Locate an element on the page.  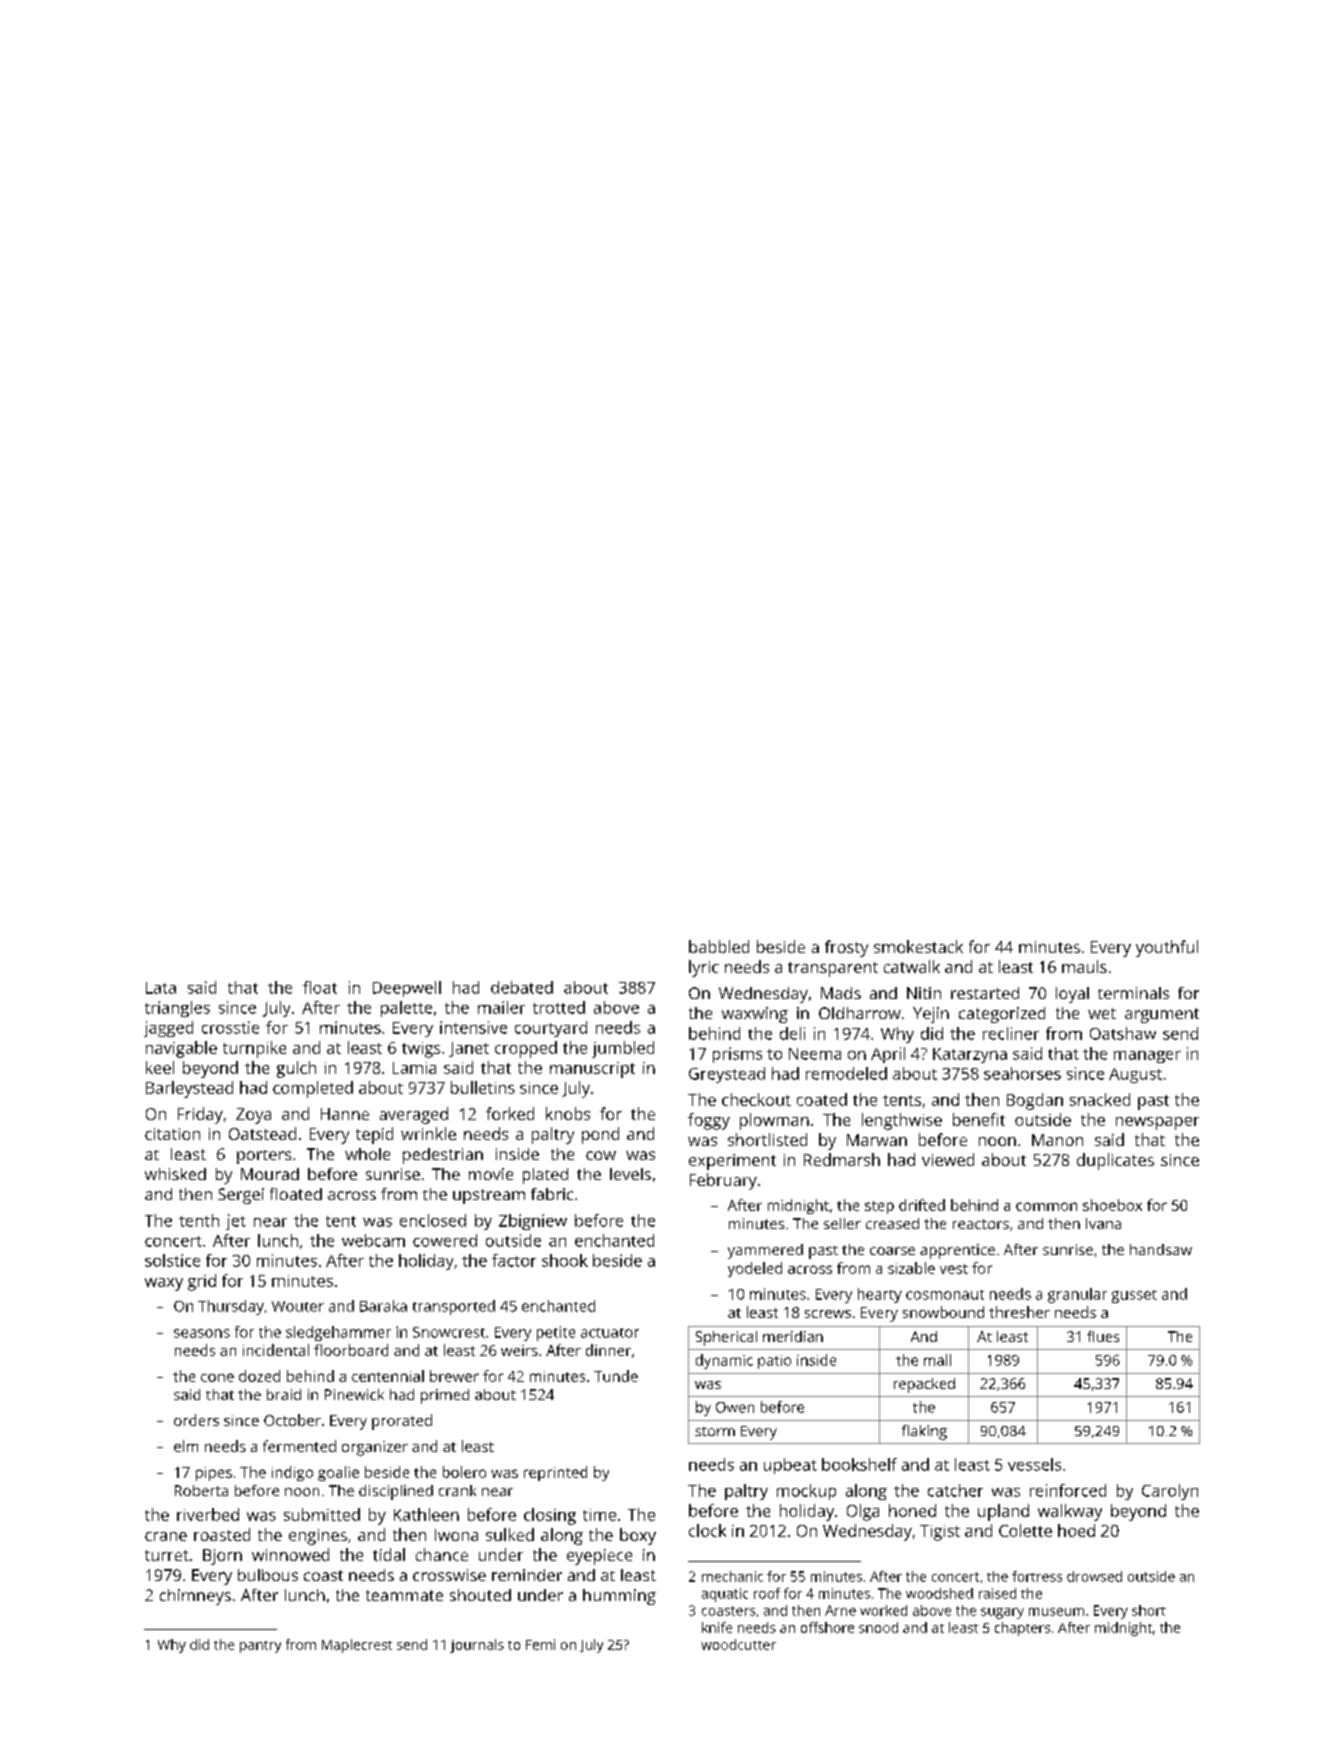
waxwing is located at coordinates (755, 1015).
